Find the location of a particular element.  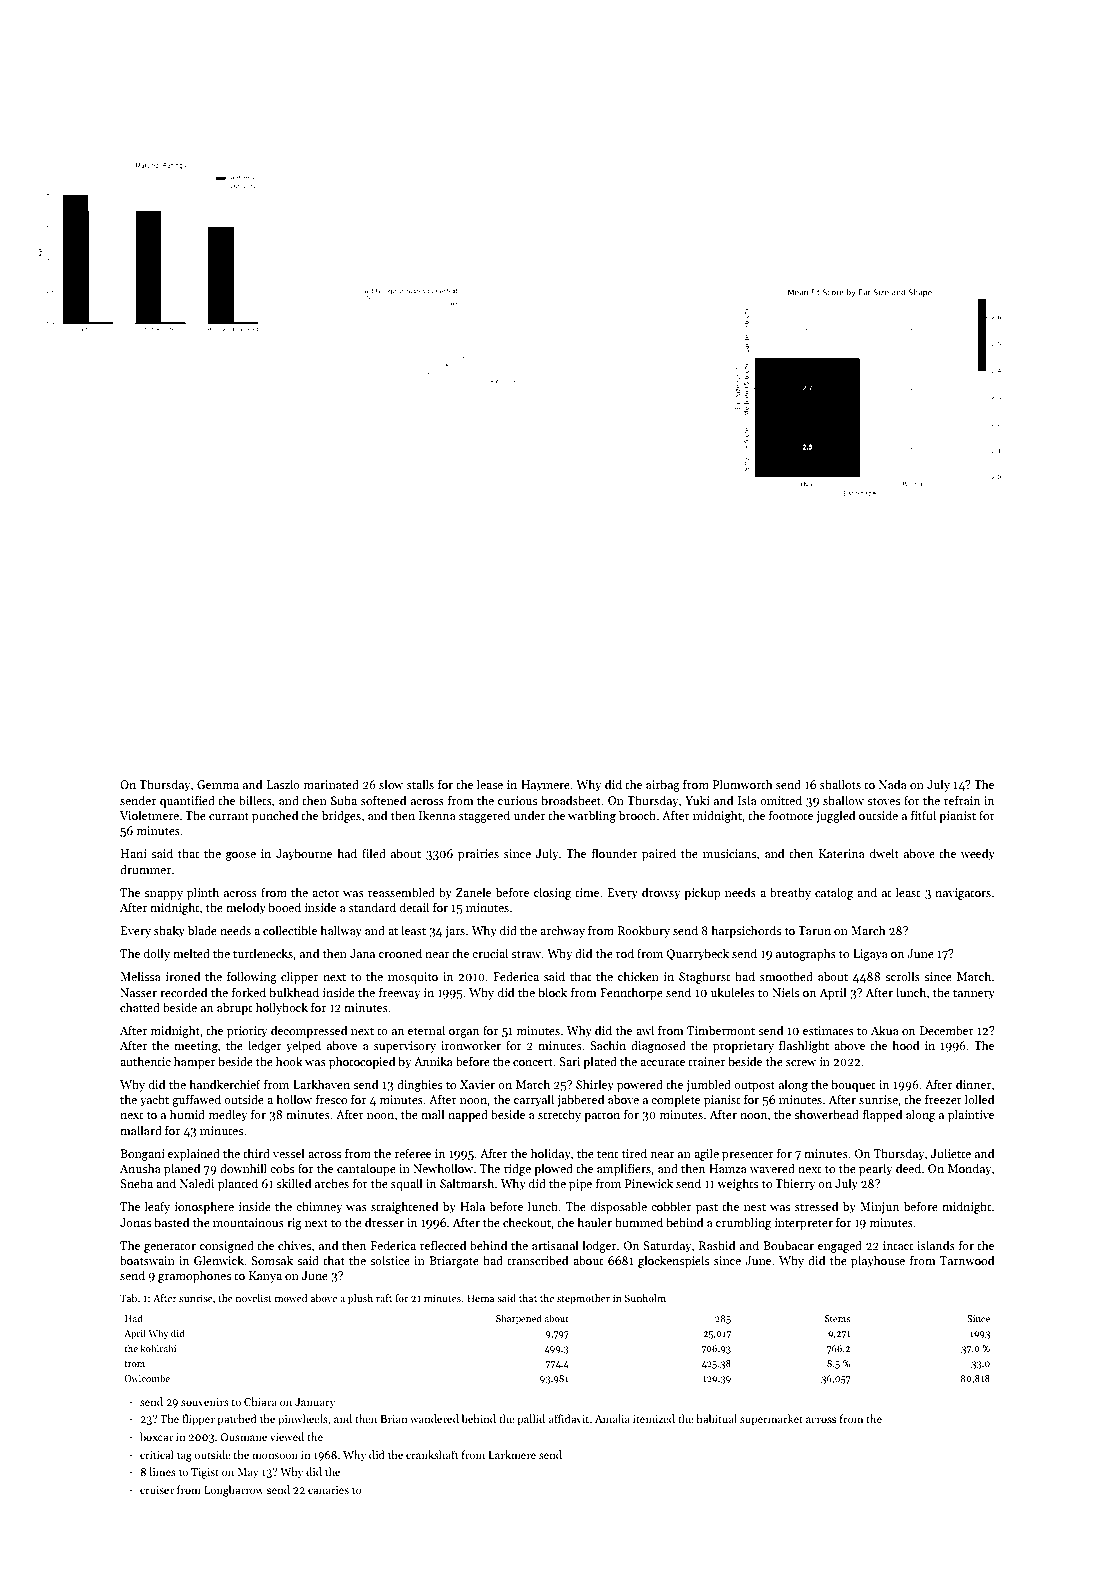

Saltmarsh is located at coordinates (467, 1183).
